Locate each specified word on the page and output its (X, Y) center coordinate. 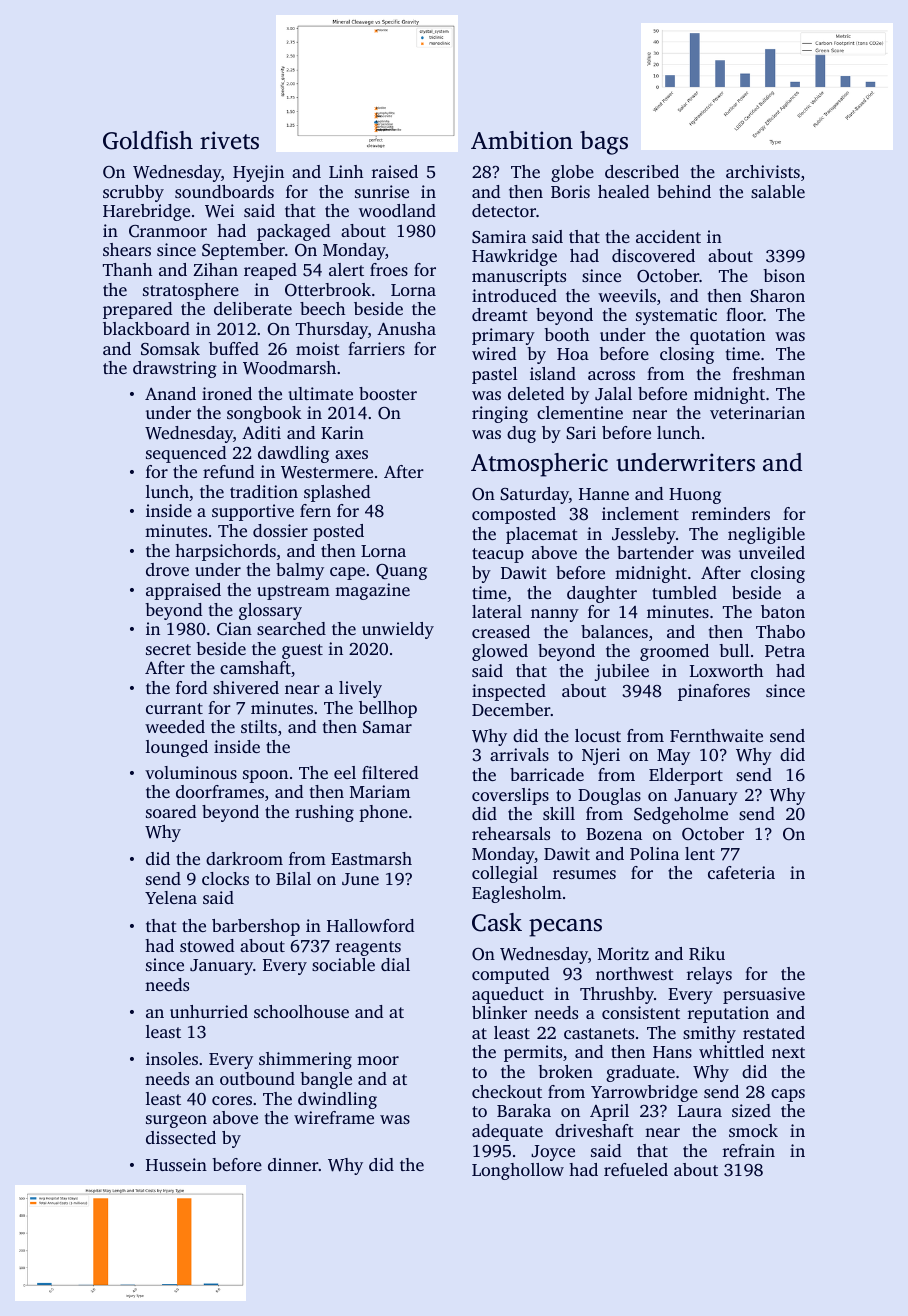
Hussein (176, 1164)
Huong (695, 496)
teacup (498, 555)
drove (167, 569)
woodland (397, 210)
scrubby (133, 193)
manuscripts (519, 277)
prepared (137, 310)
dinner (293, 1164)
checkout (507, 1091)
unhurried (209, 1011)
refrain (749, 1150)
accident (668, 236)
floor (744, 314)
